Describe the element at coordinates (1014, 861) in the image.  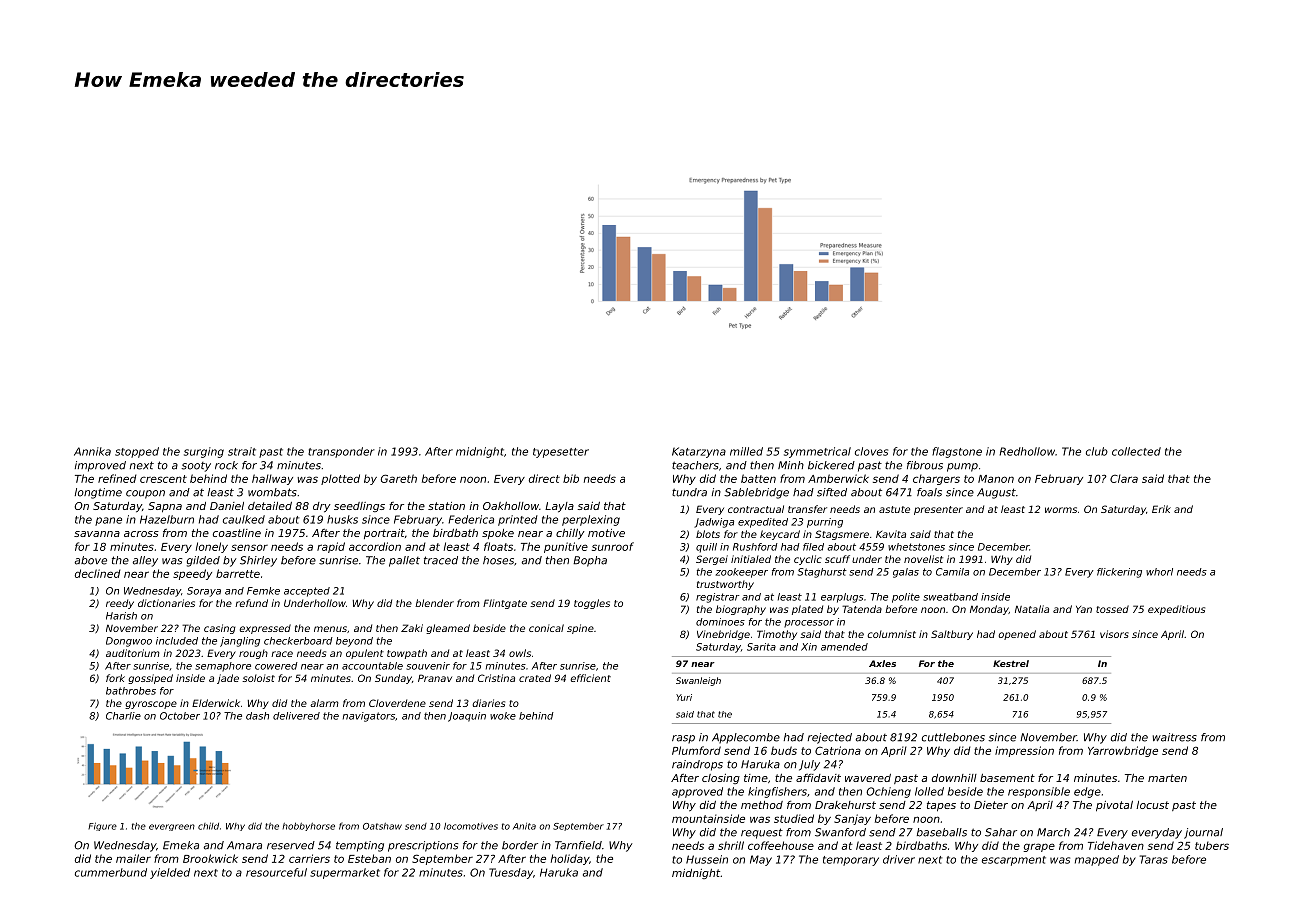
I see `escarpment` at that location.
